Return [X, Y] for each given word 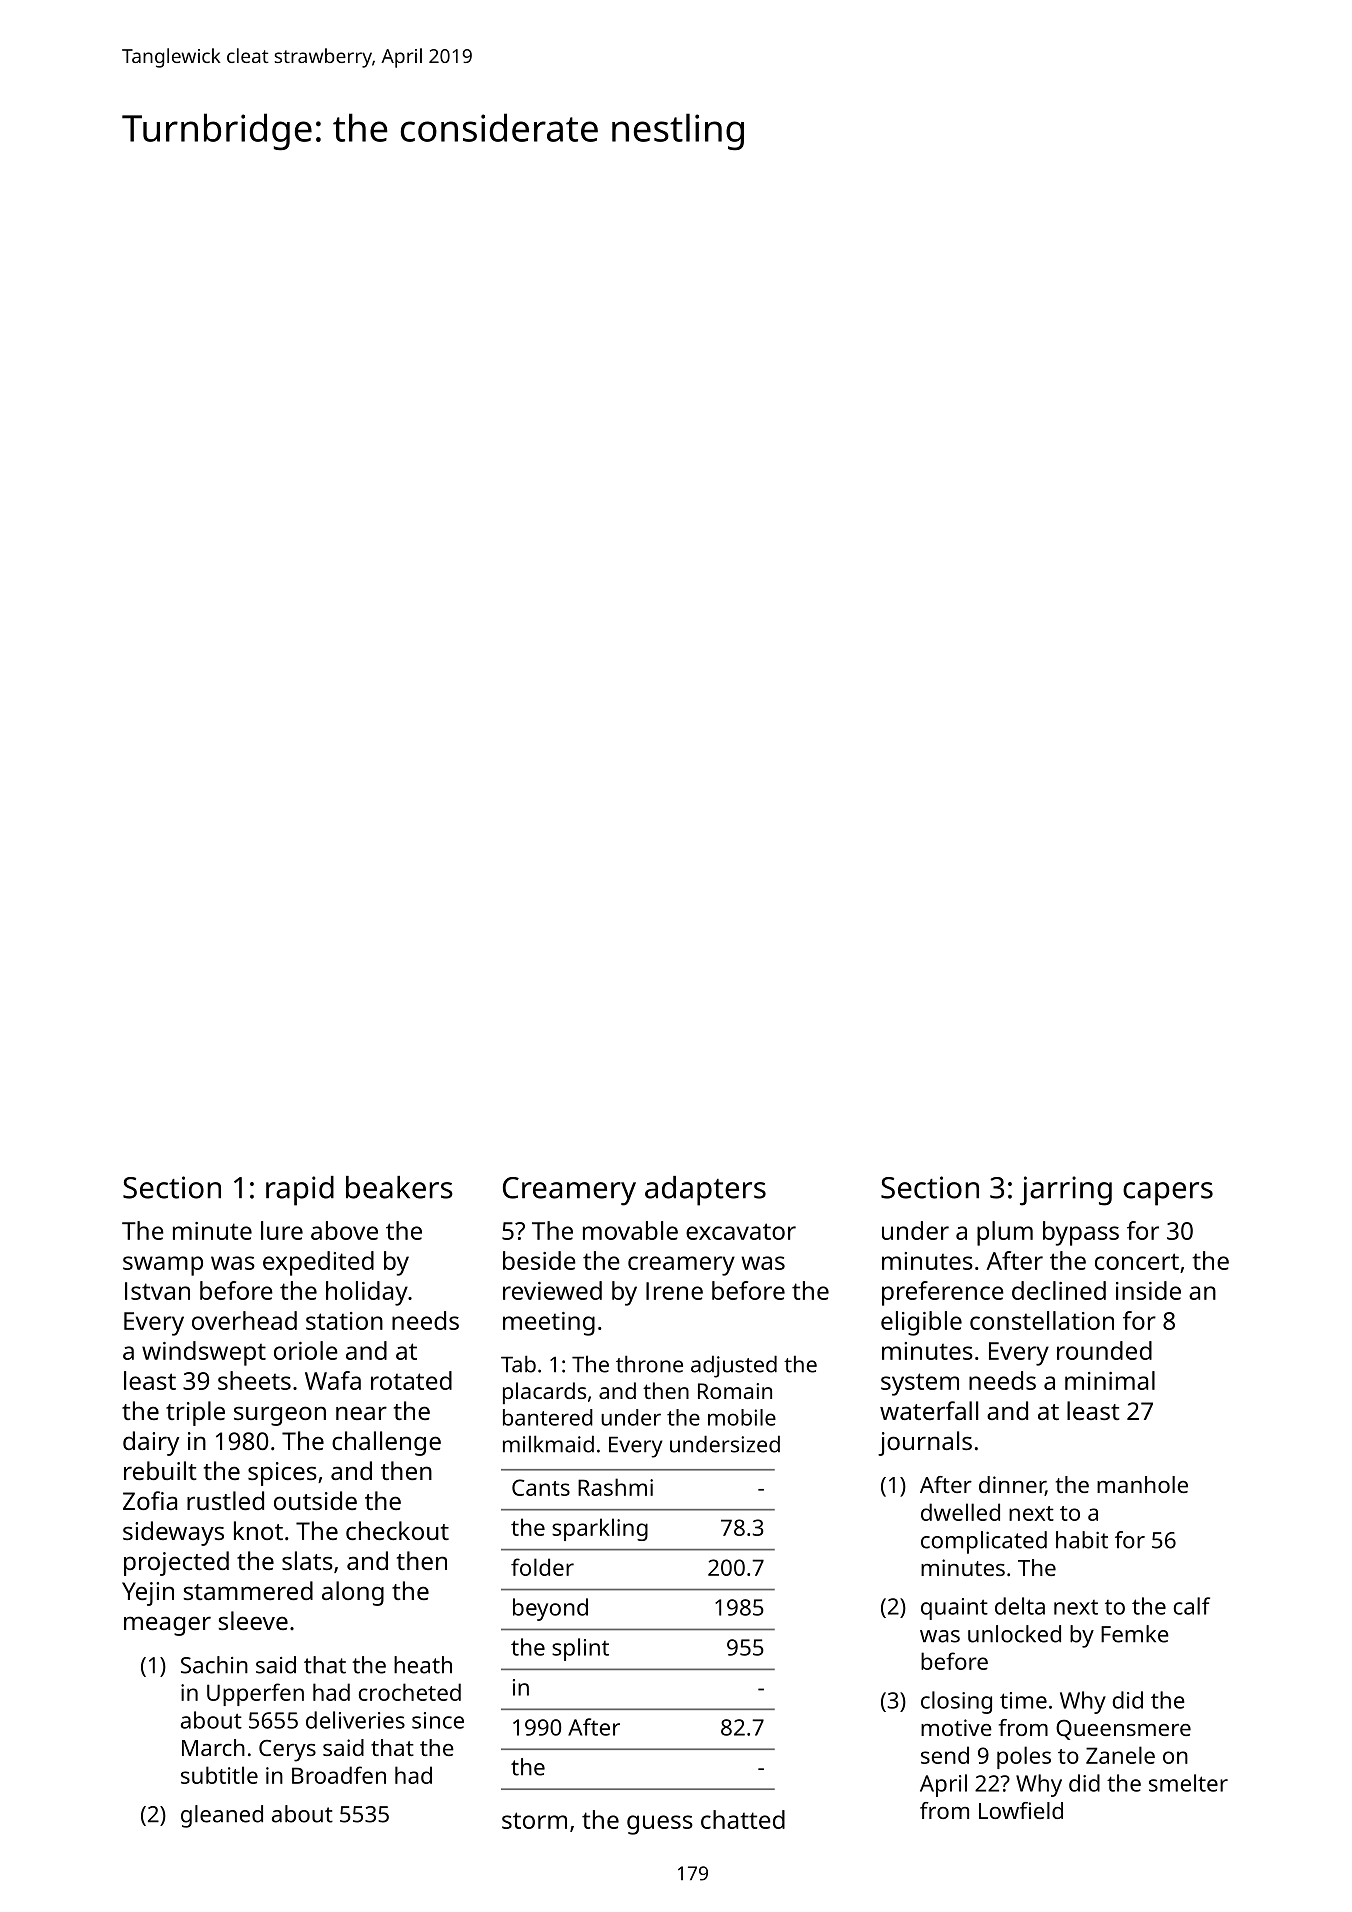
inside [1148, 1290]
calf [1192, 1606]
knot [258, 1530]
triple [195, 1413]
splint [580, 1649]
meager [167, 1626]
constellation [1042, 1320]
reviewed [552, 1290]
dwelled [960, 1512]
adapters [705, 1191]
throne [649, 1364]
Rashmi [615, 1487]
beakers [399, 1187]
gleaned [222, 1816]
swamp [163, 1266]
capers [1168, 1194]
